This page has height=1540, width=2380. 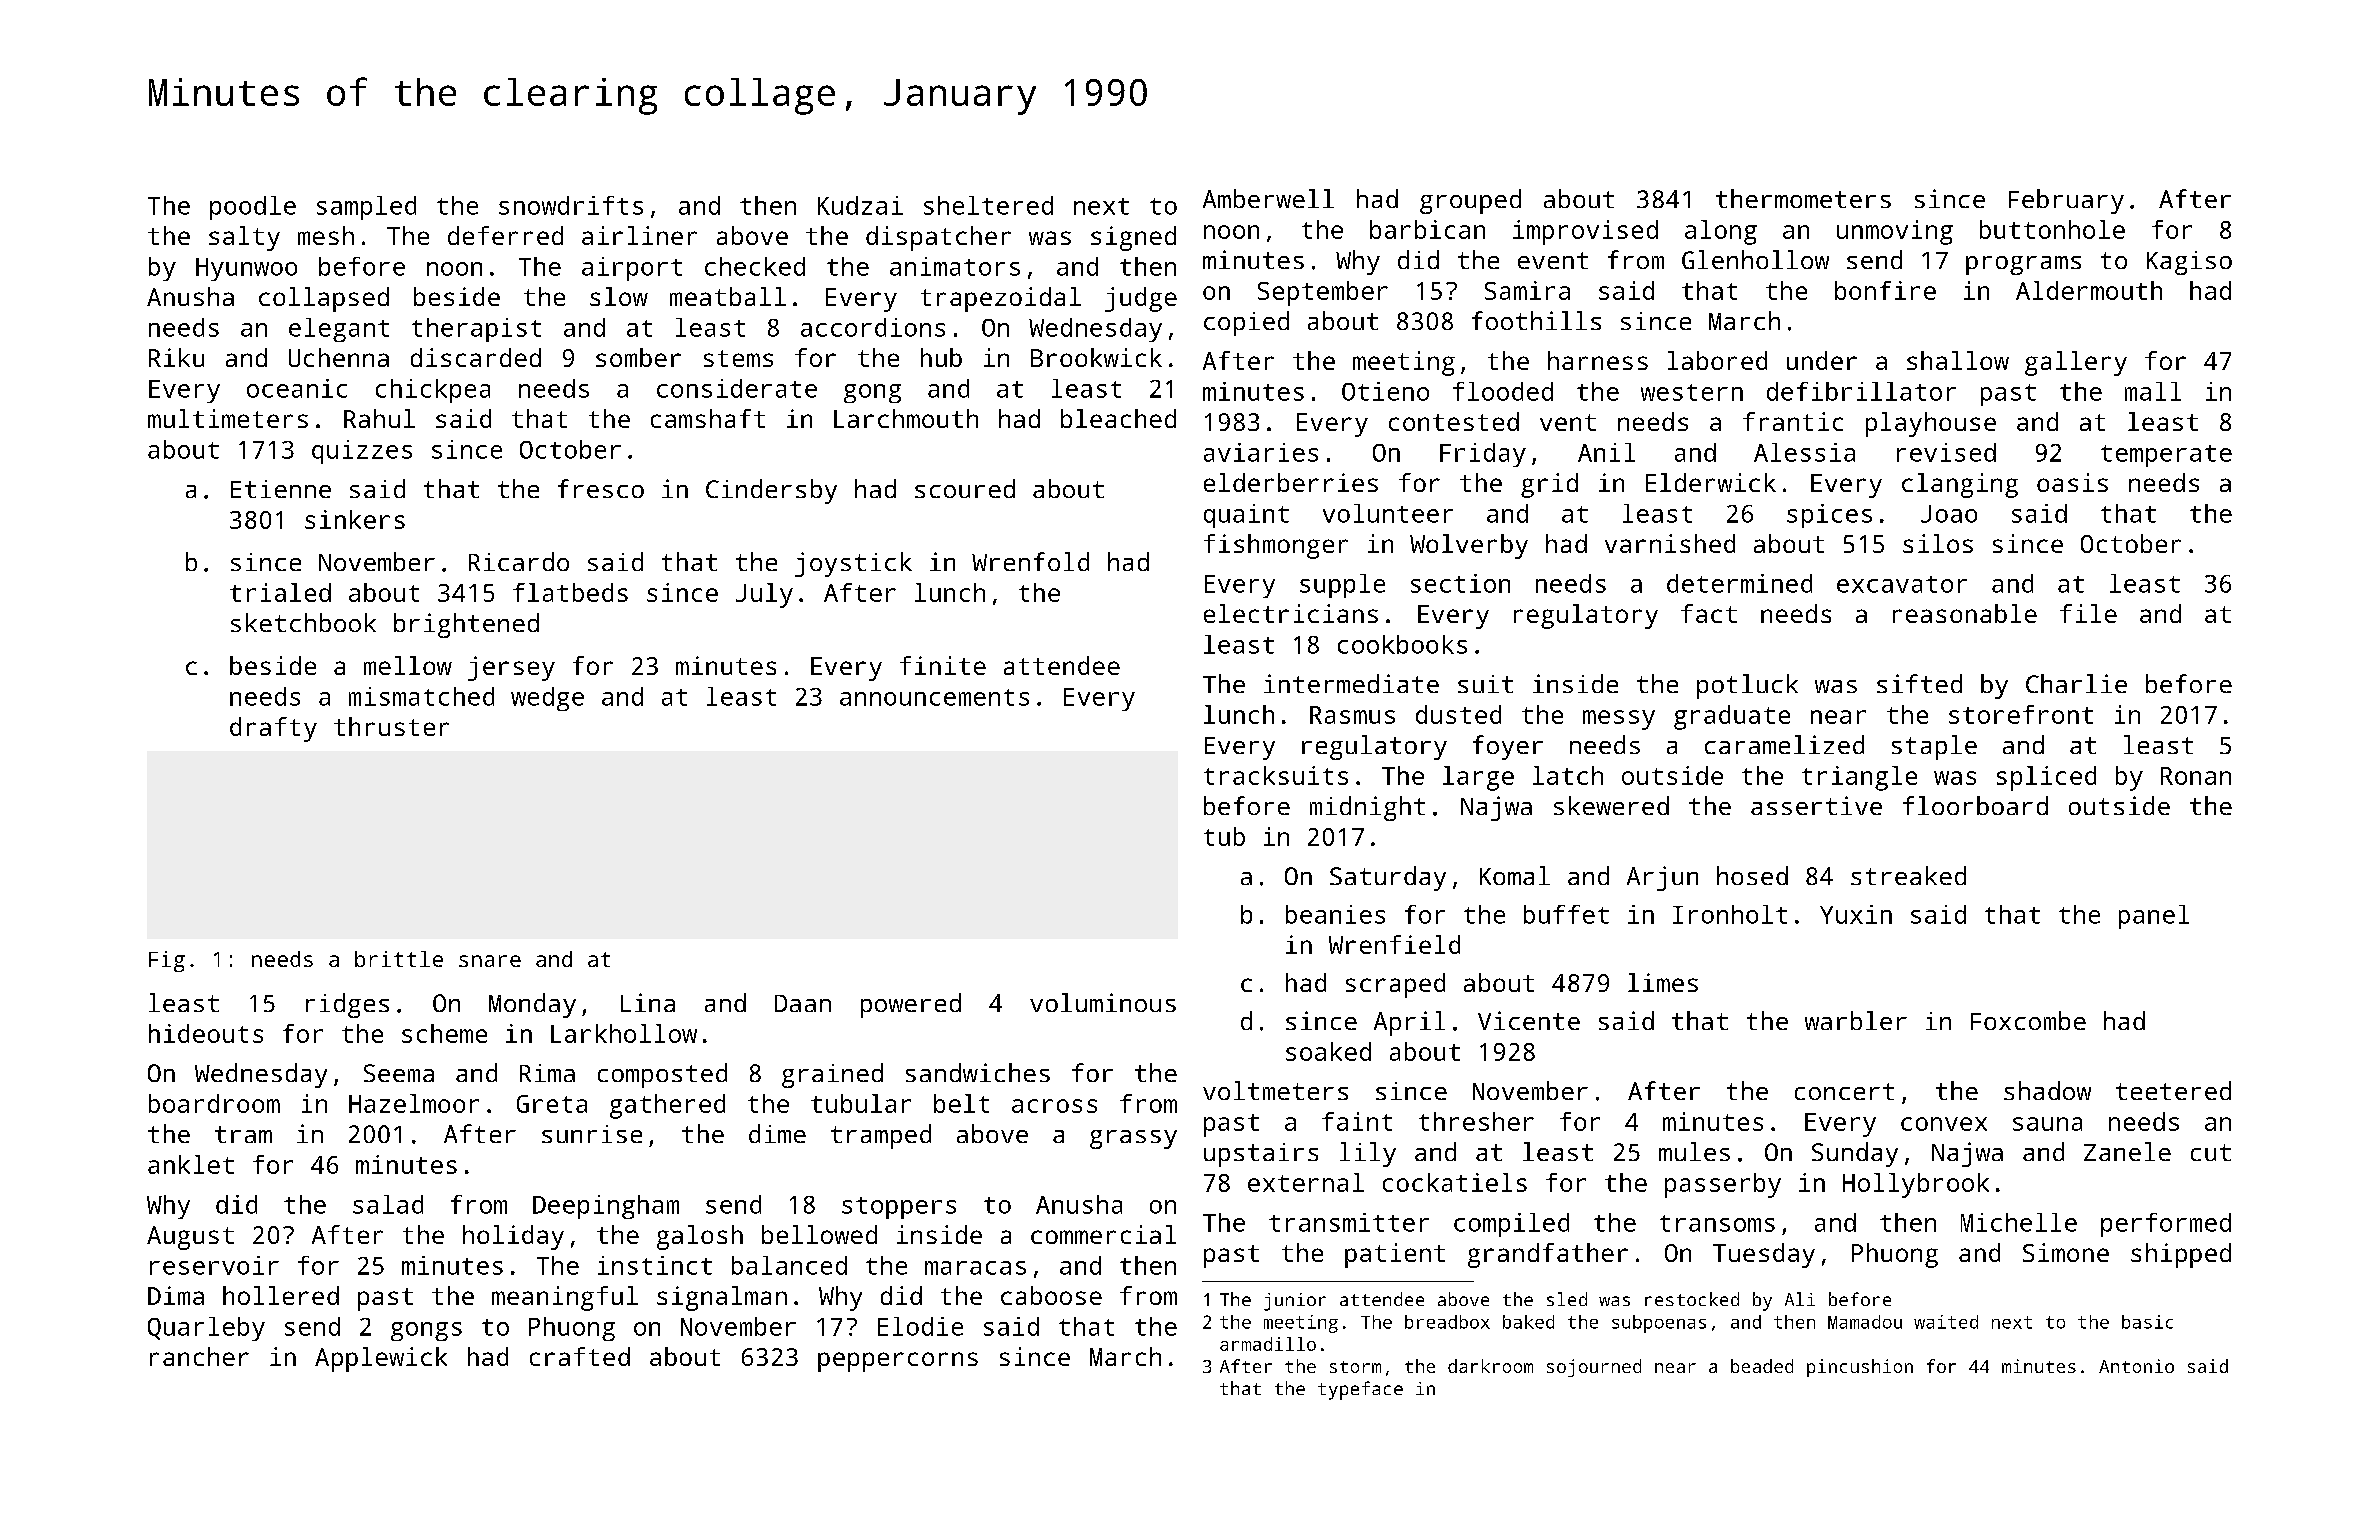 What do you see at coordinates (860, 205) in the page?
I see `Kudzai` at bounding box center [860, 205].
